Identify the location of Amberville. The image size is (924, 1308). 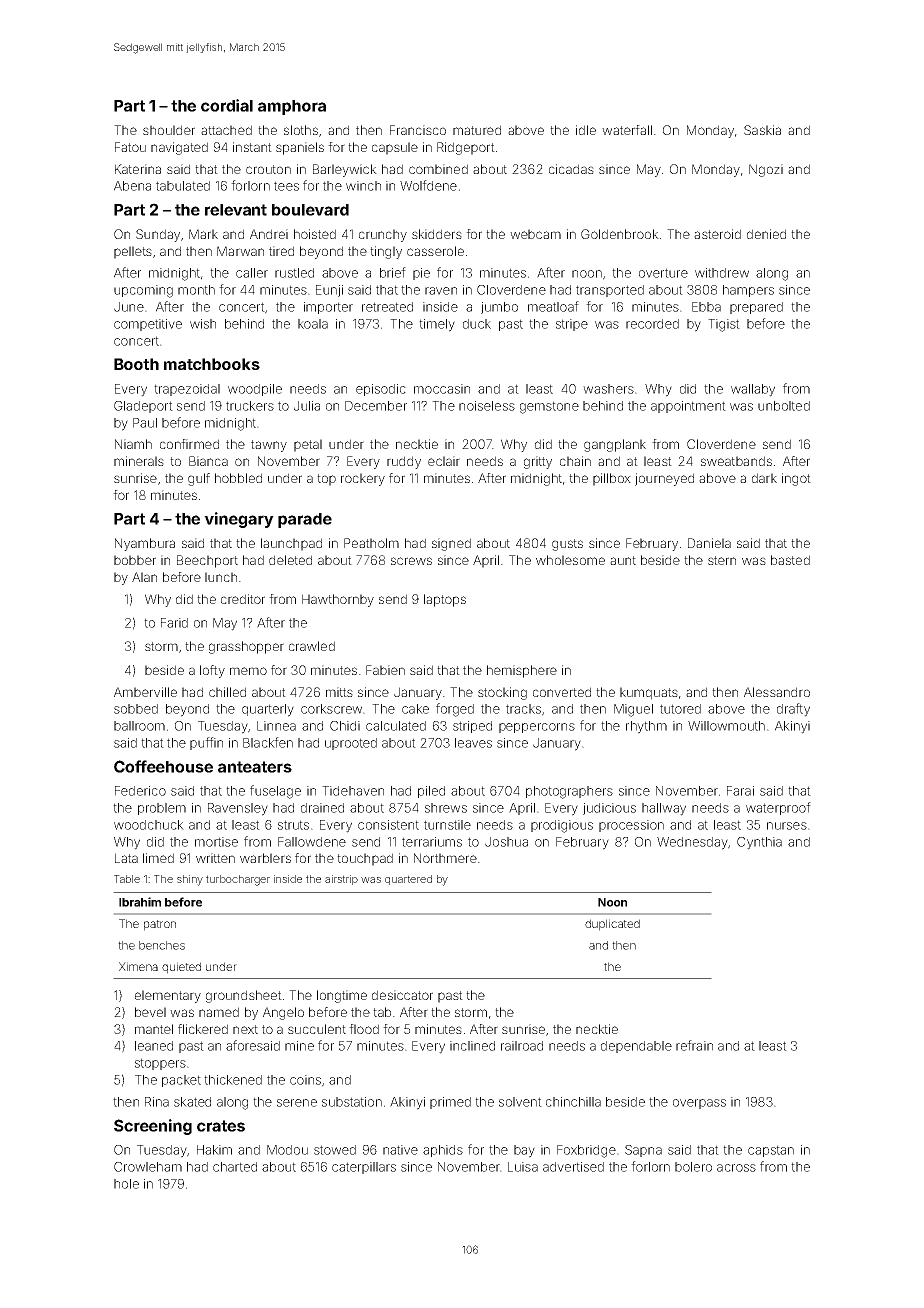
(145, 692).
